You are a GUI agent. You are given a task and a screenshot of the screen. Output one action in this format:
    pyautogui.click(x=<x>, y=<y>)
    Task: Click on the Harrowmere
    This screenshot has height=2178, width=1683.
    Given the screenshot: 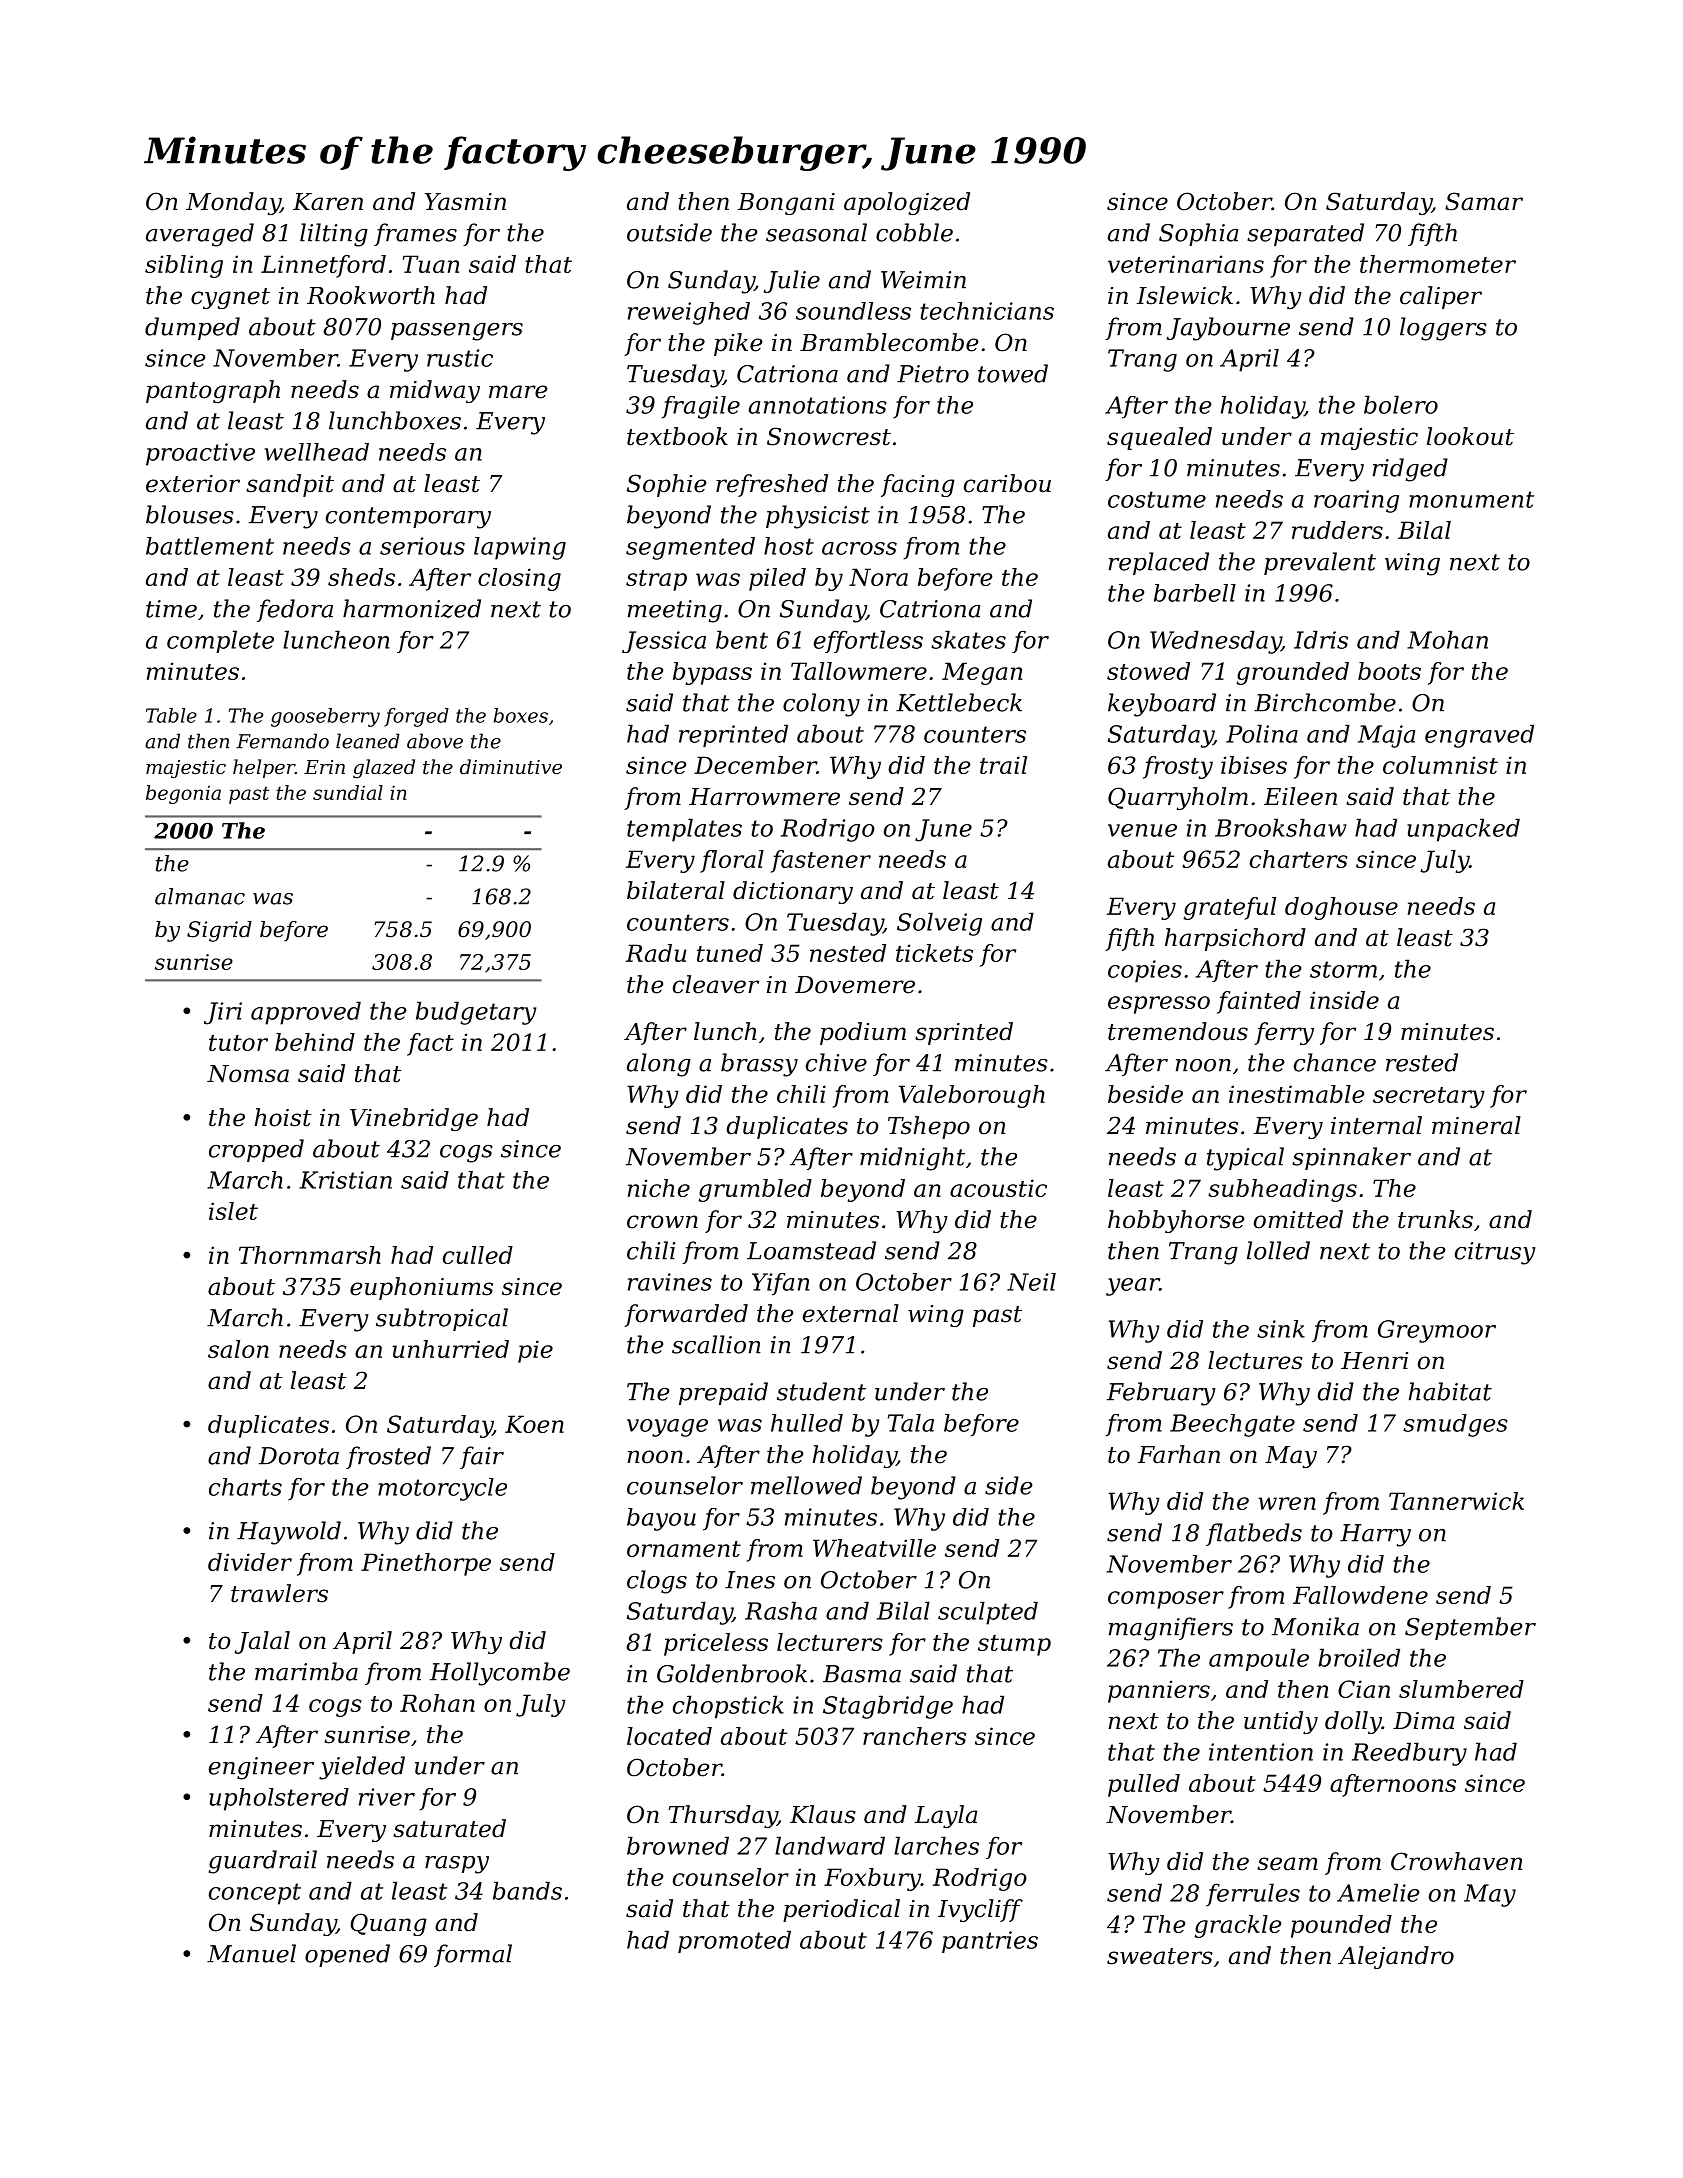 What is the action you would take?
    pyautogui.click(x=764, y=797)
